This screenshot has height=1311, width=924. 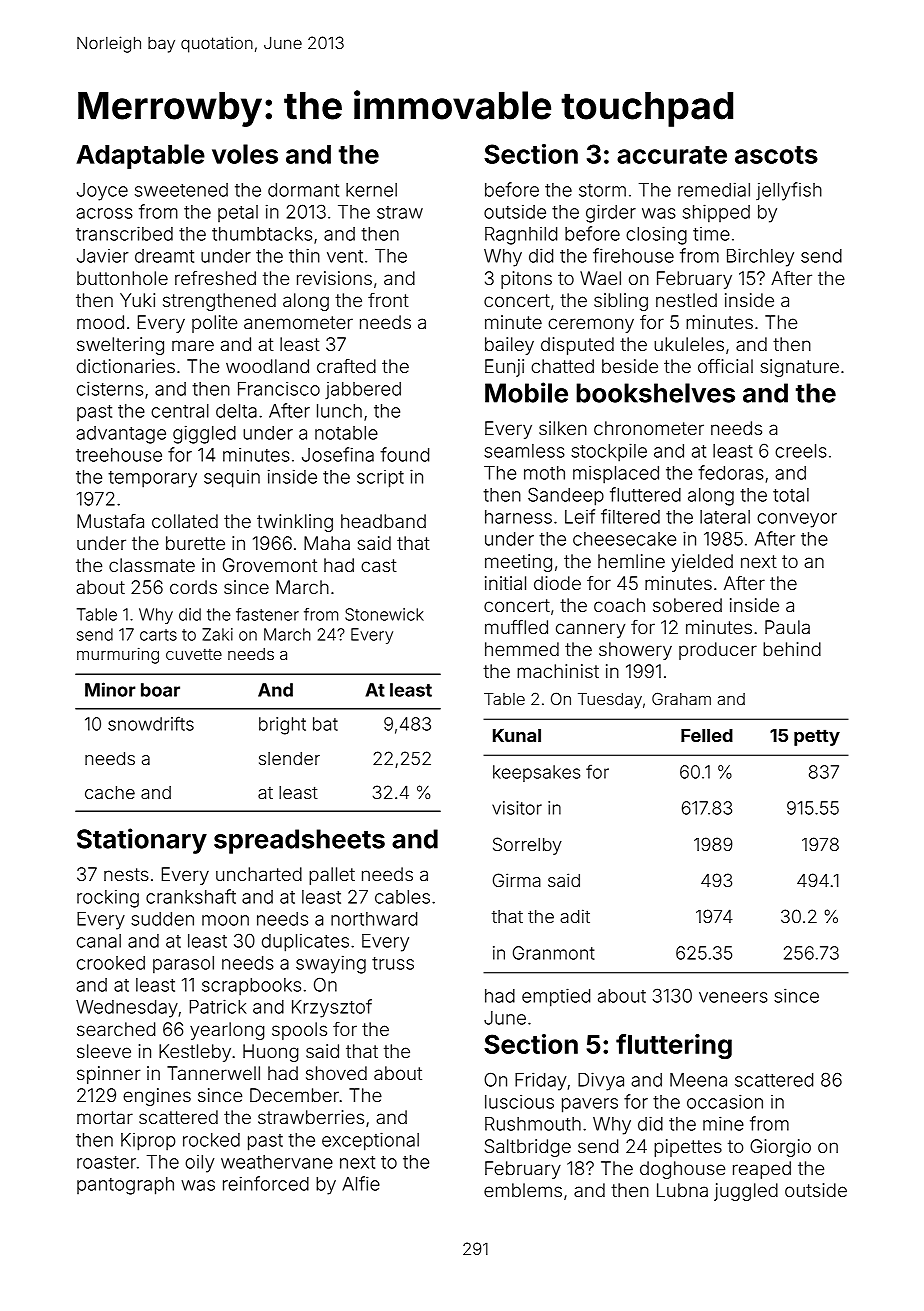 What do you see at coordinates (707, 735) in the screenshot?
I see `Felled` at bounding box center [707, 735].
